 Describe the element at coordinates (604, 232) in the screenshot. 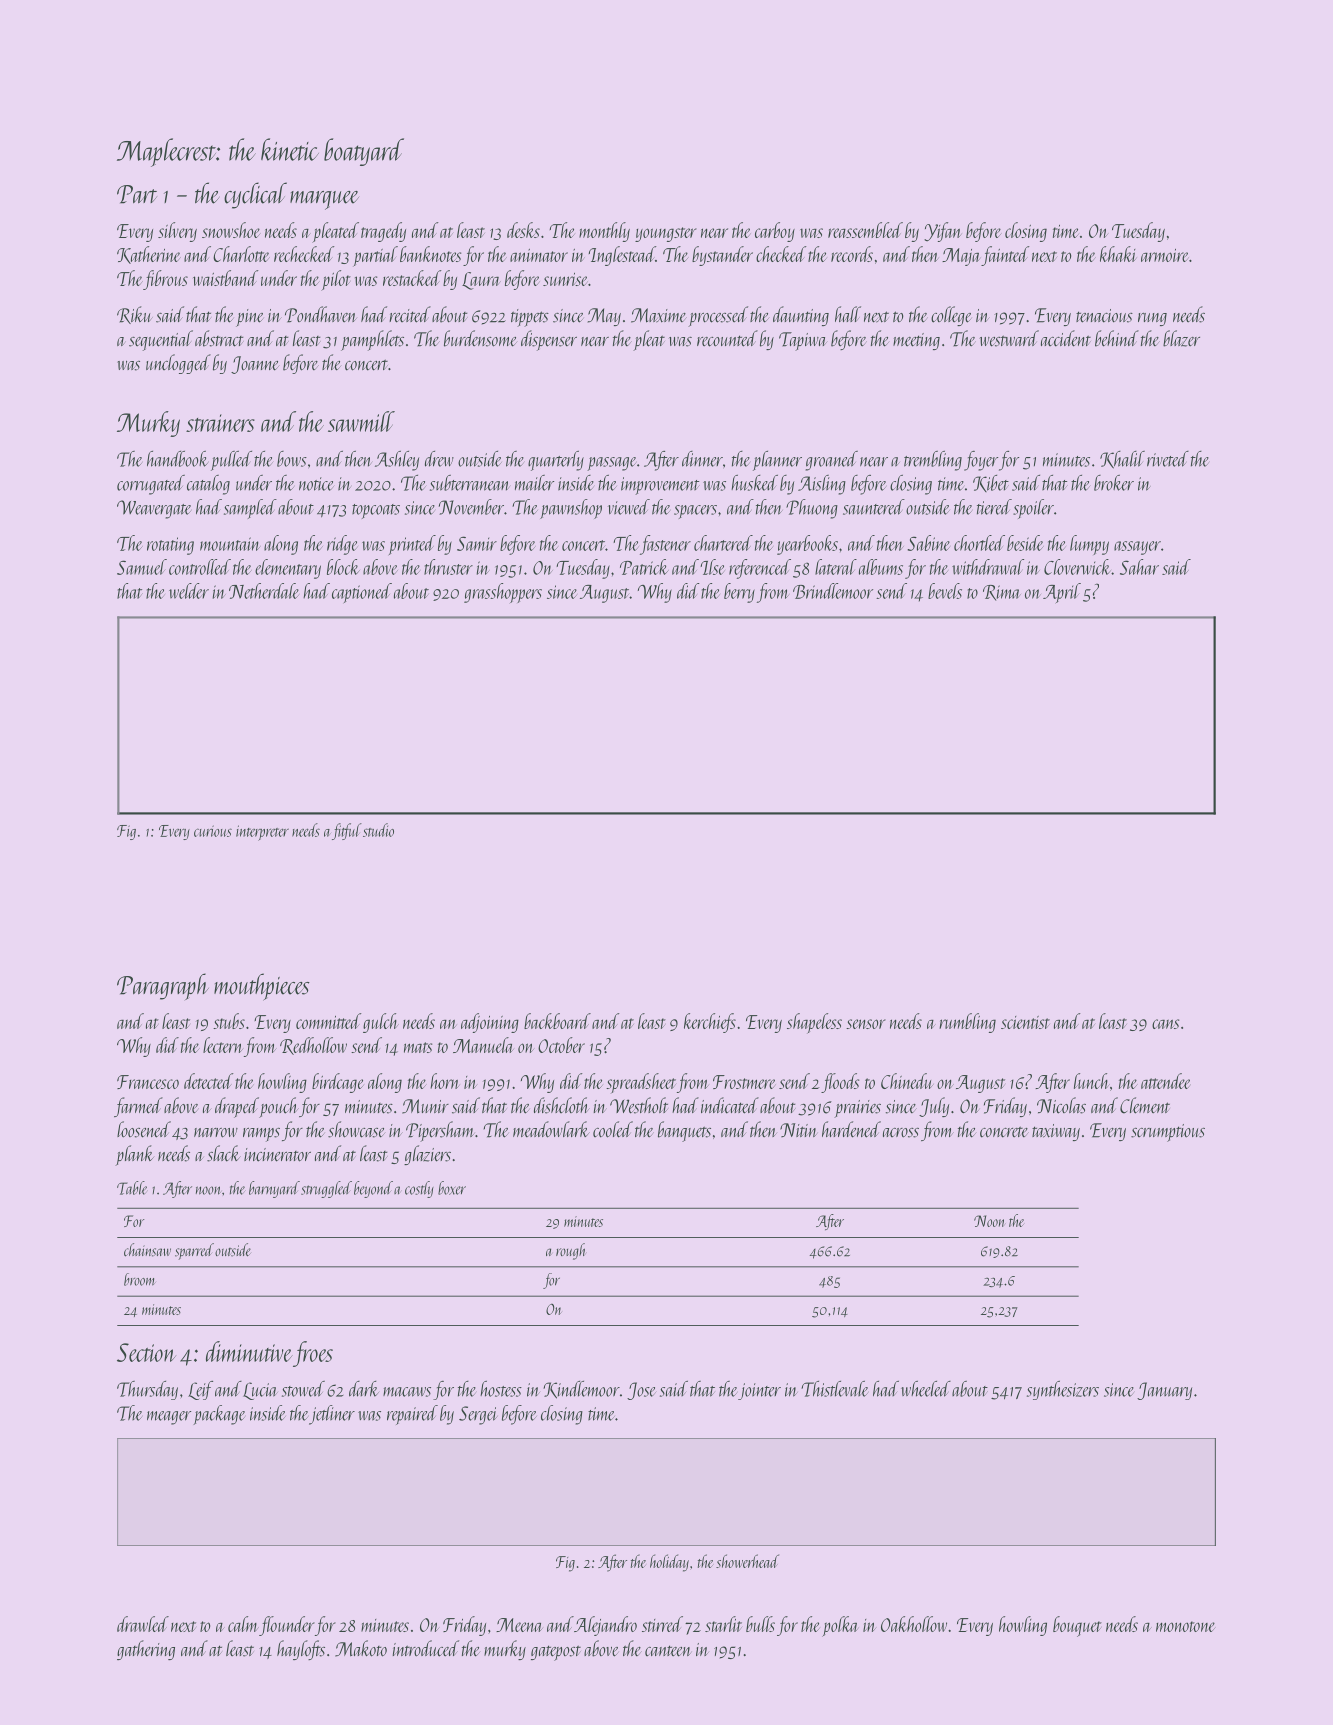

I see `monthly` at that location.
